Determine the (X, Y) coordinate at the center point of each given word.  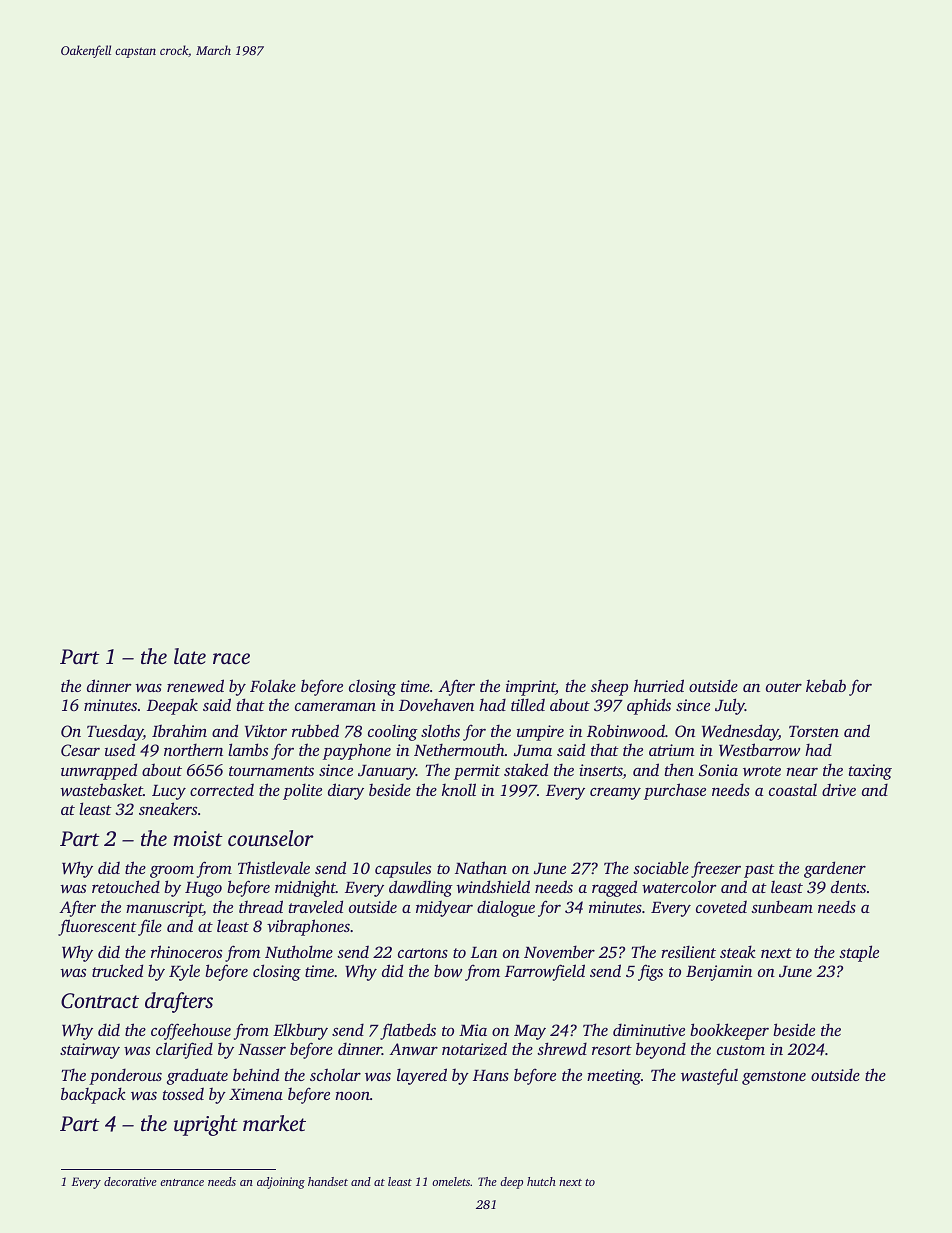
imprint (531, 688)
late (190, 656)
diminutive (649, 1029)
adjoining (281, 1183)
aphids (649, 706)
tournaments (271, 771)
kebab (826, 685)
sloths (440, 730)
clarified (184, 1050)
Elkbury (300, 1031)
